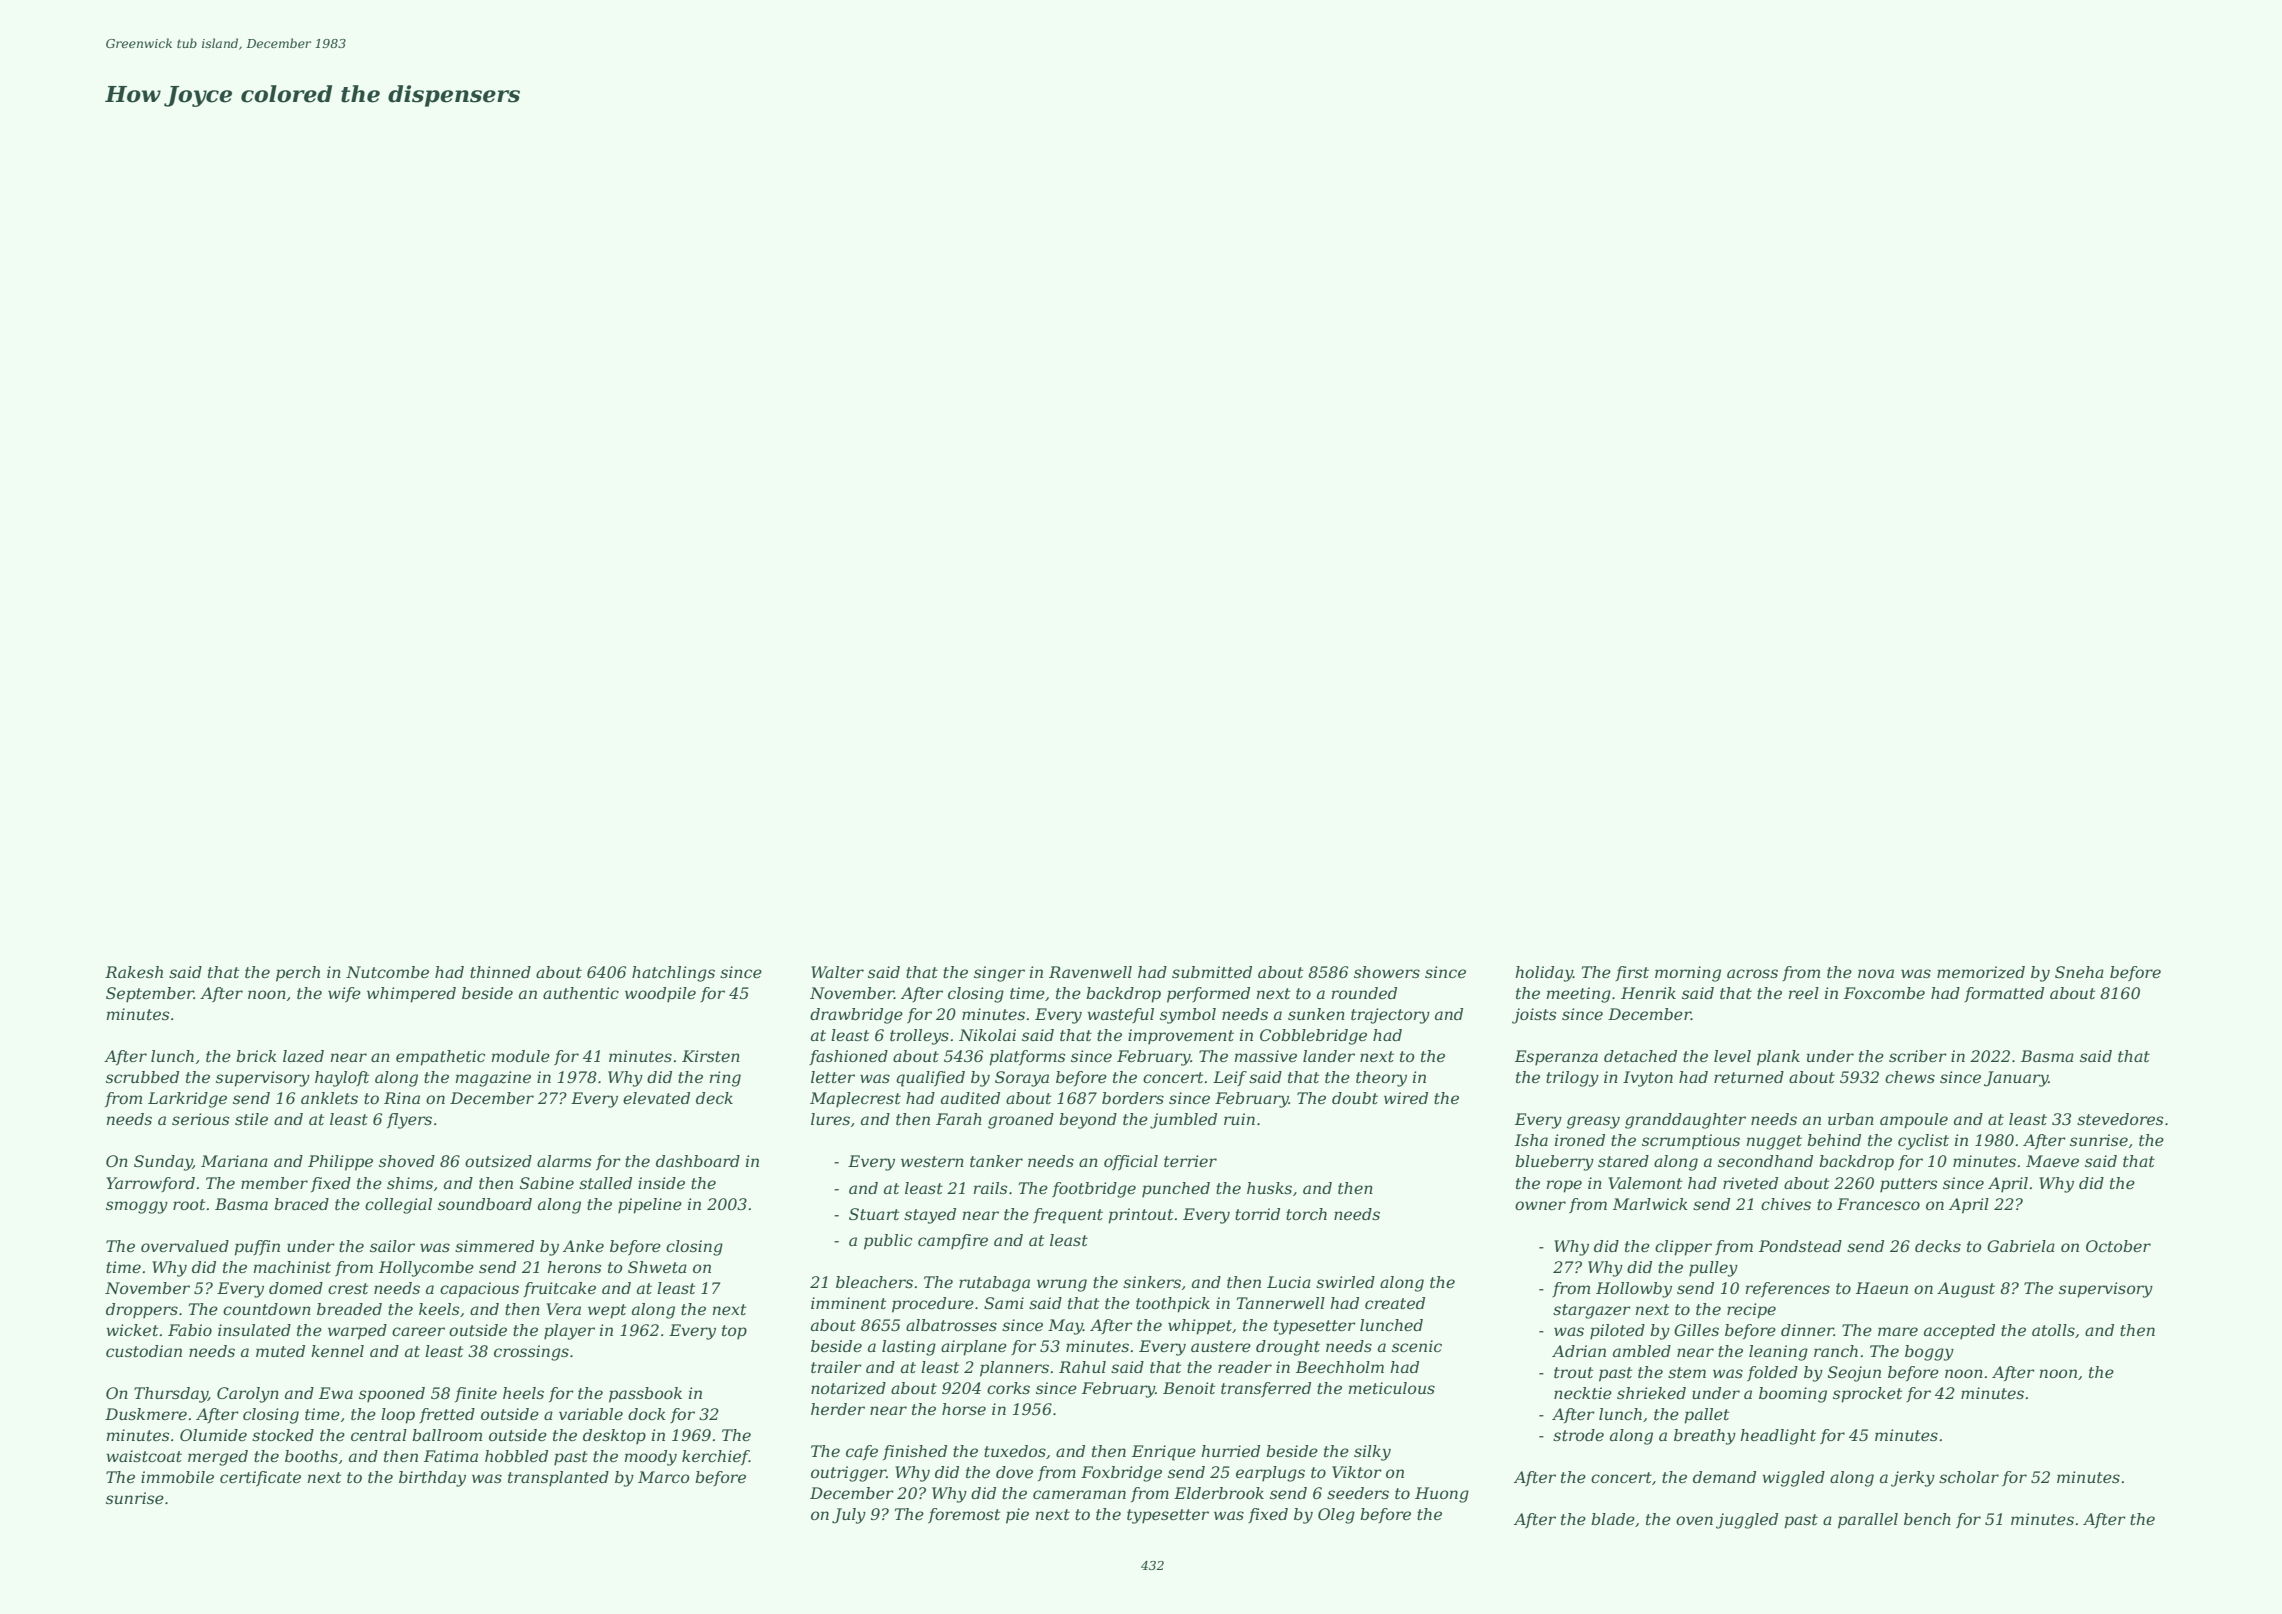 The height and width of the document is (1614, 2282). I want to click on foremost, so click(964, 1515).
